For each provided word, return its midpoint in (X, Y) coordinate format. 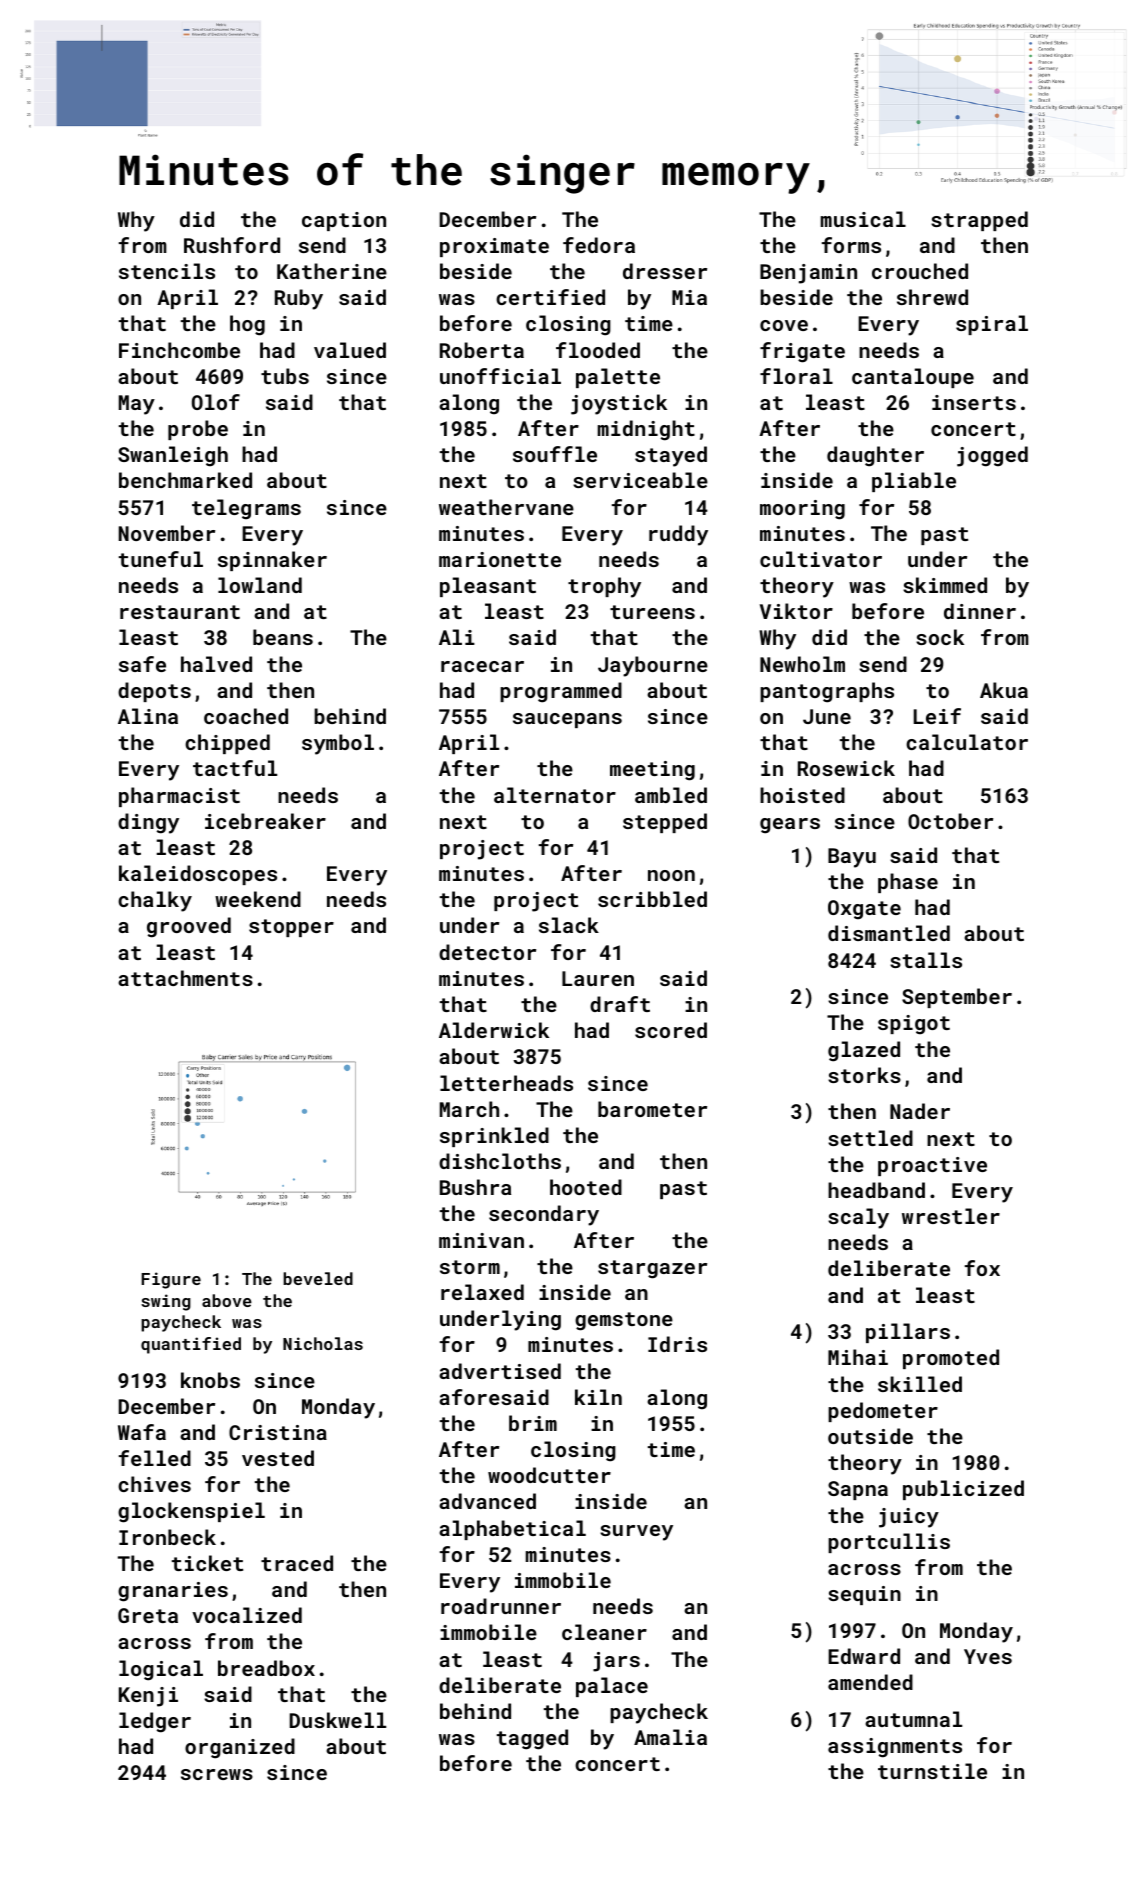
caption (344, 221)
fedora (599, 245)
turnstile (932, 1771)
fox (982, 1268)
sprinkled (494, 1137)
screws (217, 1774)
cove (784, 325)
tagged (532, 1739)
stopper (291, 928)
